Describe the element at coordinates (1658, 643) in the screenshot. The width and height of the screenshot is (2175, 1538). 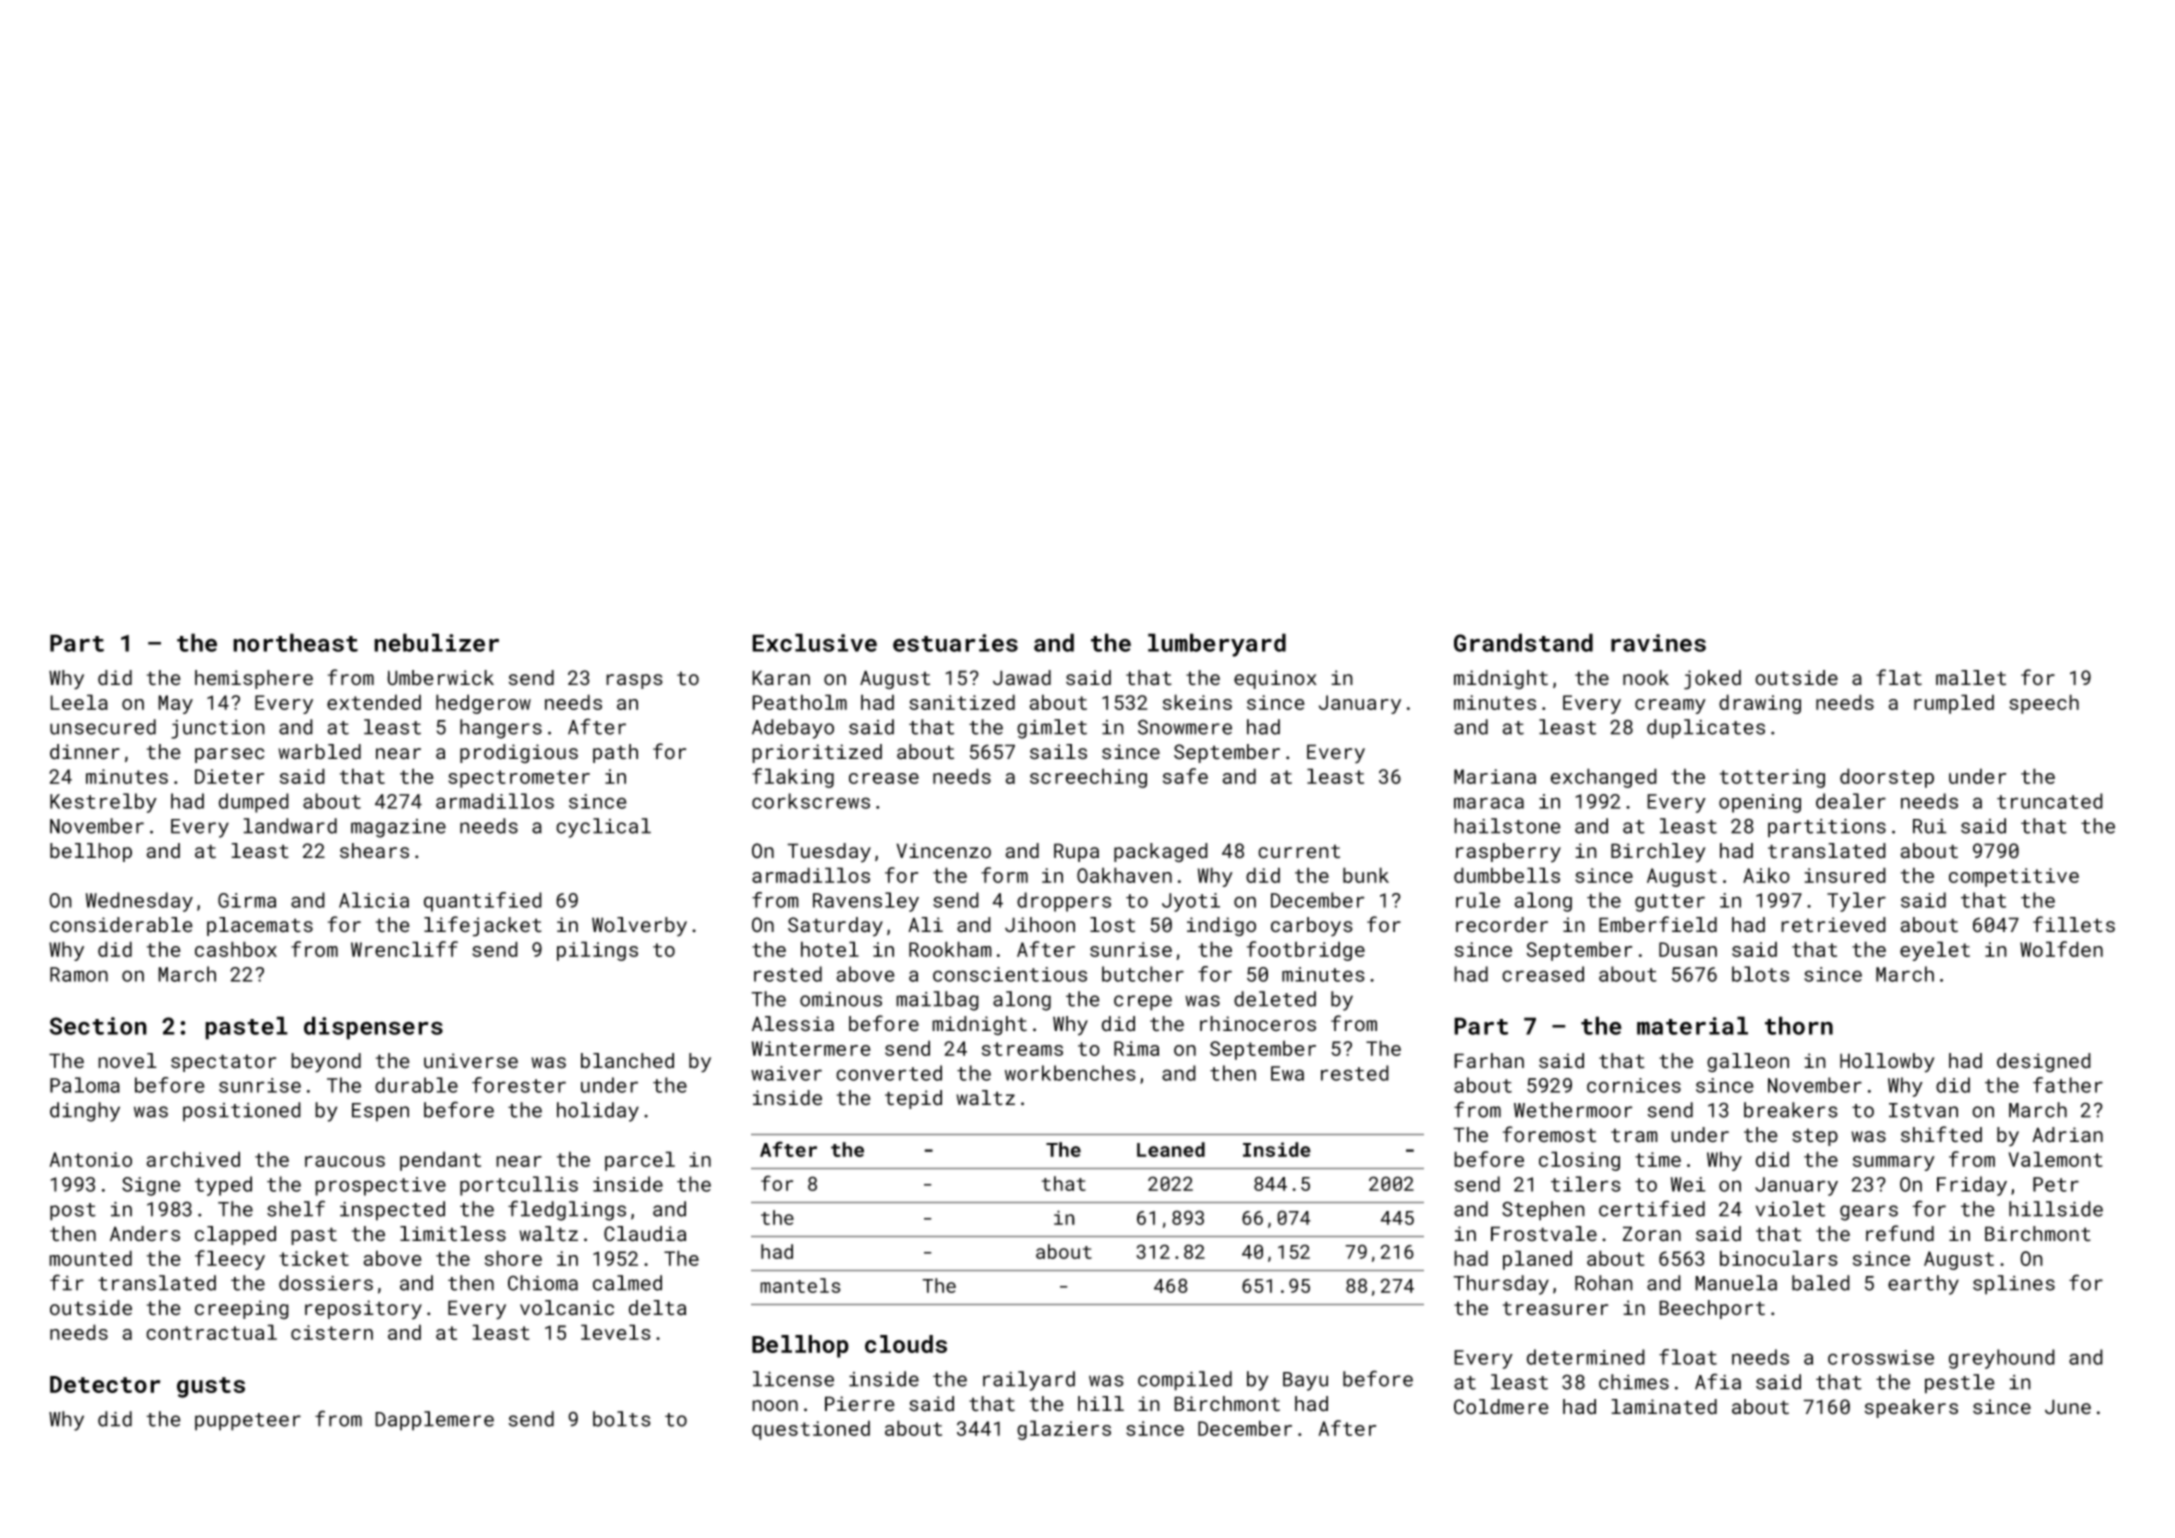
I see `ravines` at that location.
